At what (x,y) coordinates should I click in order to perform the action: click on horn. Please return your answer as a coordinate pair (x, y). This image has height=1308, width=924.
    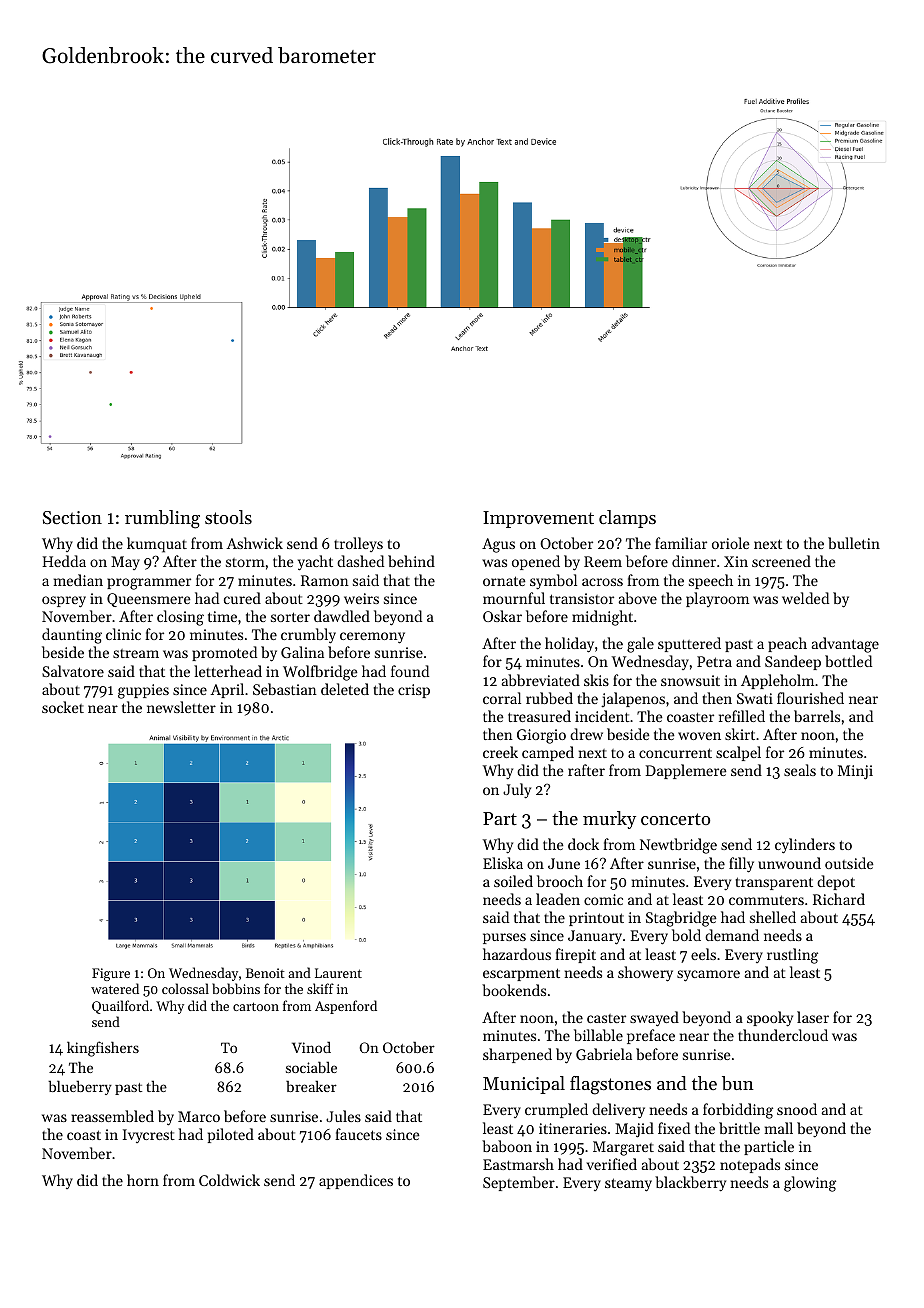
    Looking at the image, I should click on (143, 1180).
